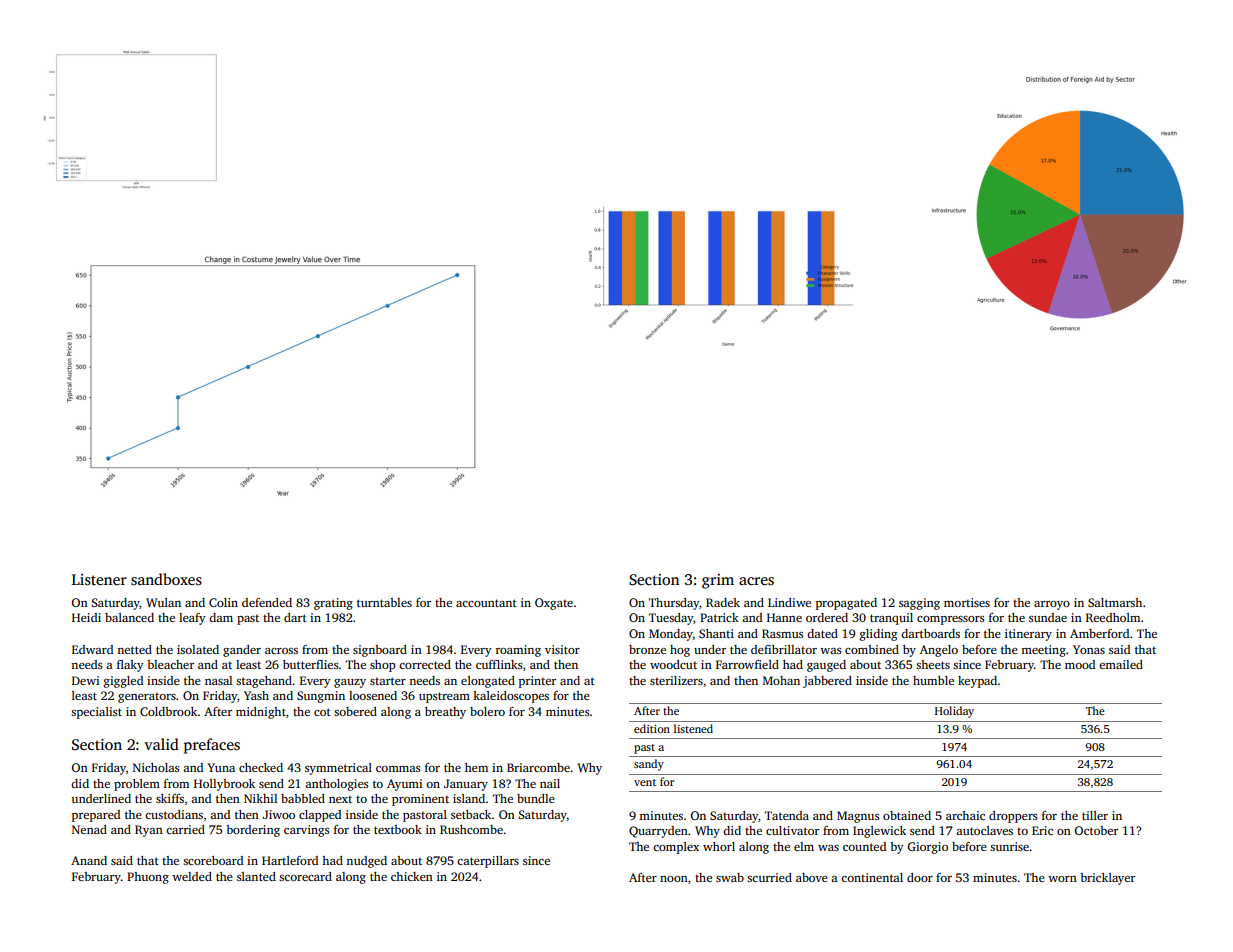 Image resolution: width=1233 pixels, height=952 pixels. I want to click on Anand, so click(89, 860).
